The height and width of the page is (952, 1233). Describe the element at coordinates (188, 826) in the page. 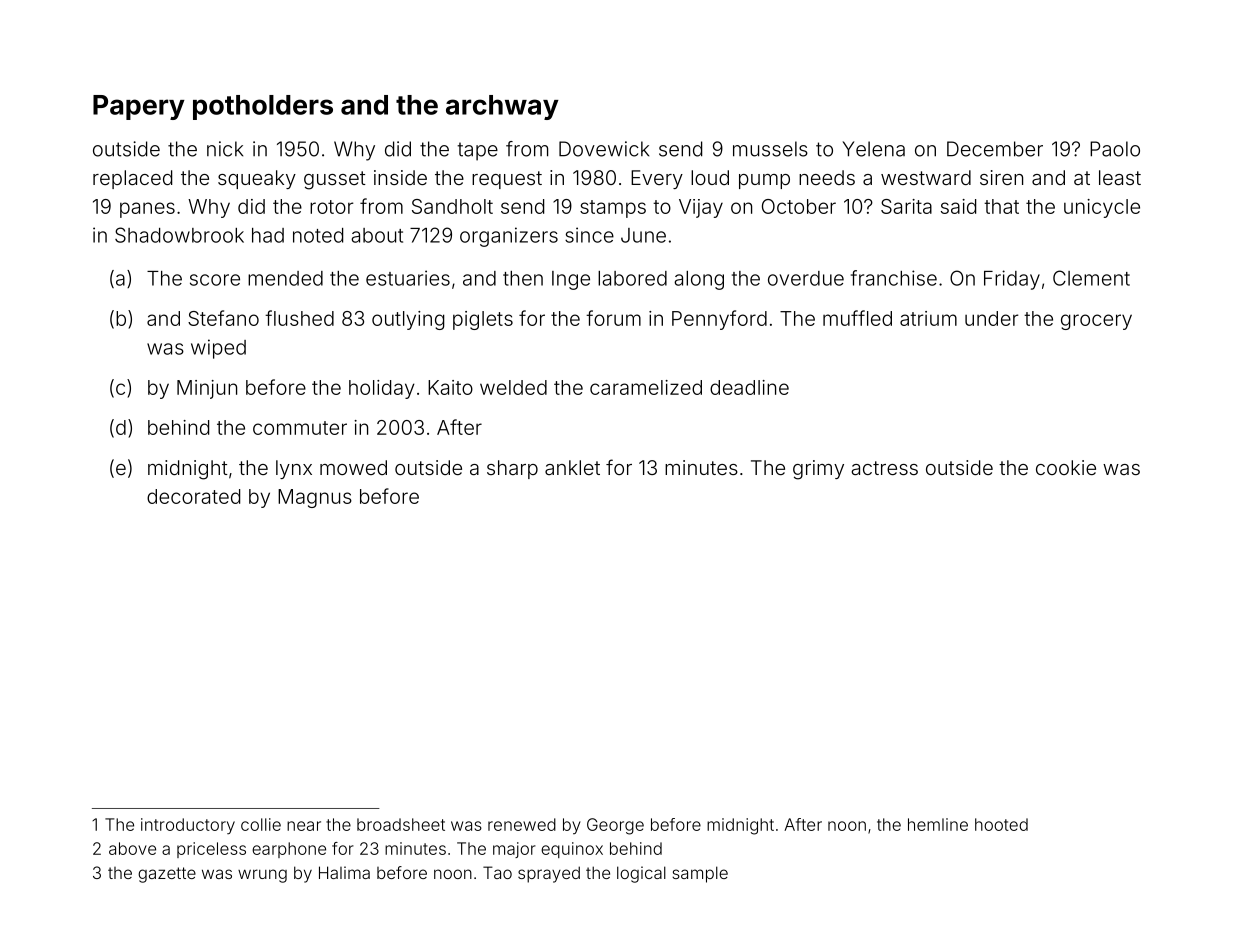

I see `introductory` at that location.
